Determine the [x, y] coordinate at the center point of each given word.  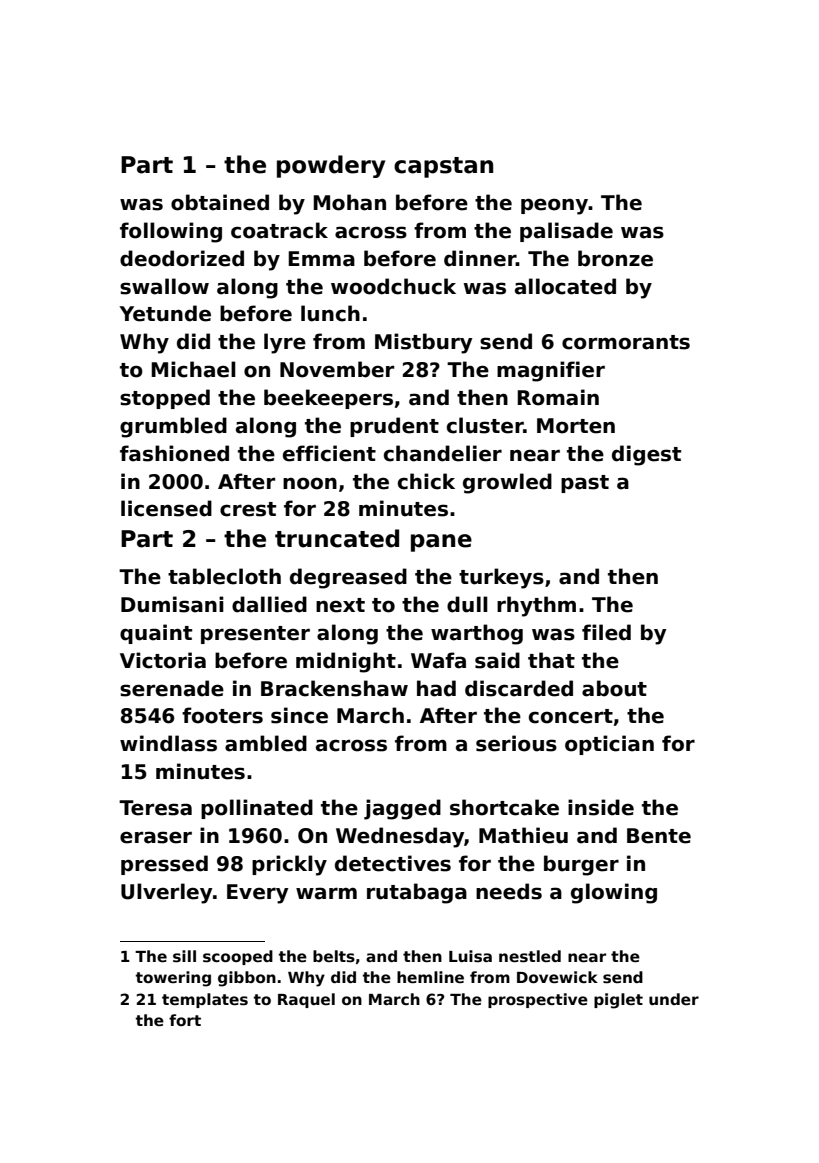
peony [554, 206]
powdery [331, 166]
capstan [443, 167]
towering [173, 979]
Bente [659, 836]
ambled [266, 743]
